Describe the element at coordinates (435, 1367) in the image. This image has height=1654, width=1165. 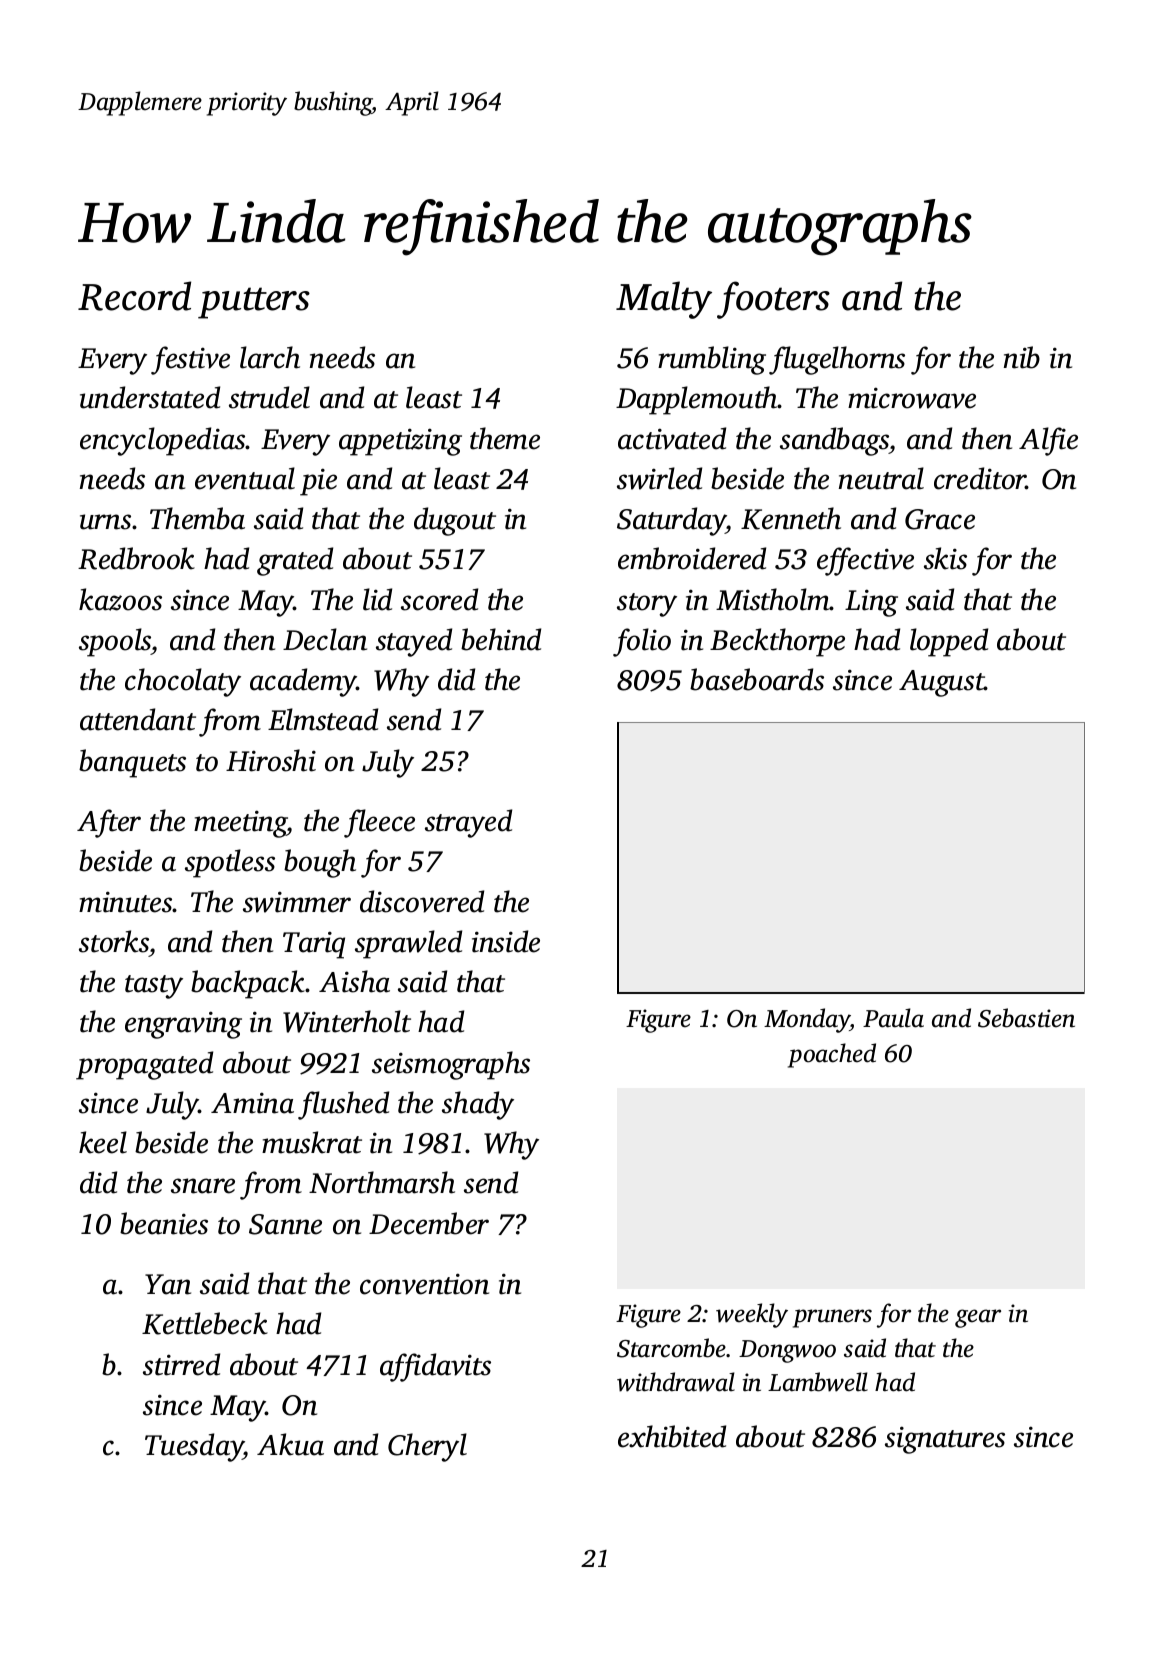
I see `affidavits` at that location.
